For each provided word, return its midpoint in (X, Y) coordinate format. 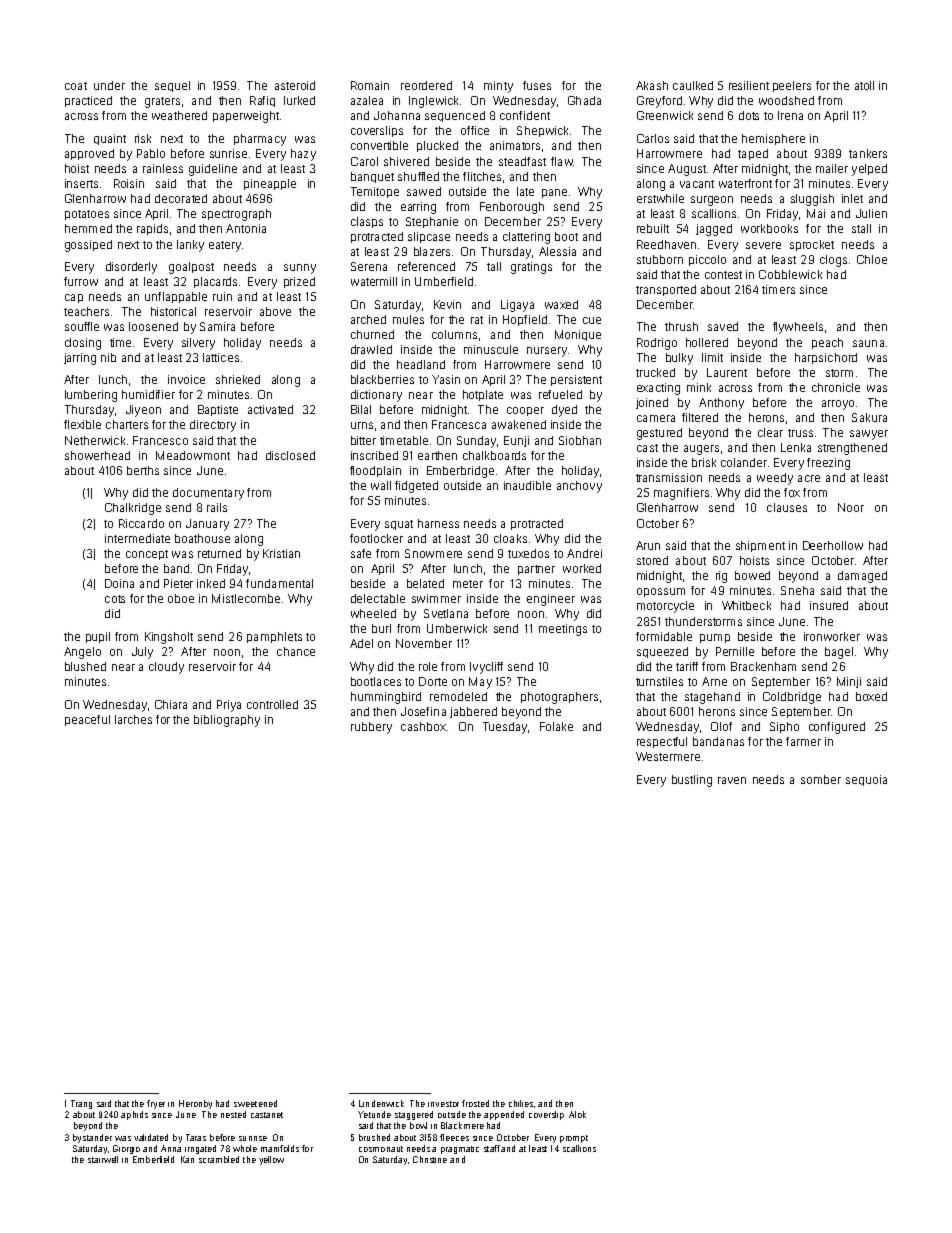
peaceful (87, 720)
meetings (563, 630)
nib (108, 357)
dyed (564, 411)
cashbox (423, 726)
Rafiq (262, 101)
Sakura (869, 417)
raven (732, 780)
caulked (693, 85)
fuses (537, 85)
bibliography (227, 721)
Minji (849, 682)
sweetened (255, 1103)
